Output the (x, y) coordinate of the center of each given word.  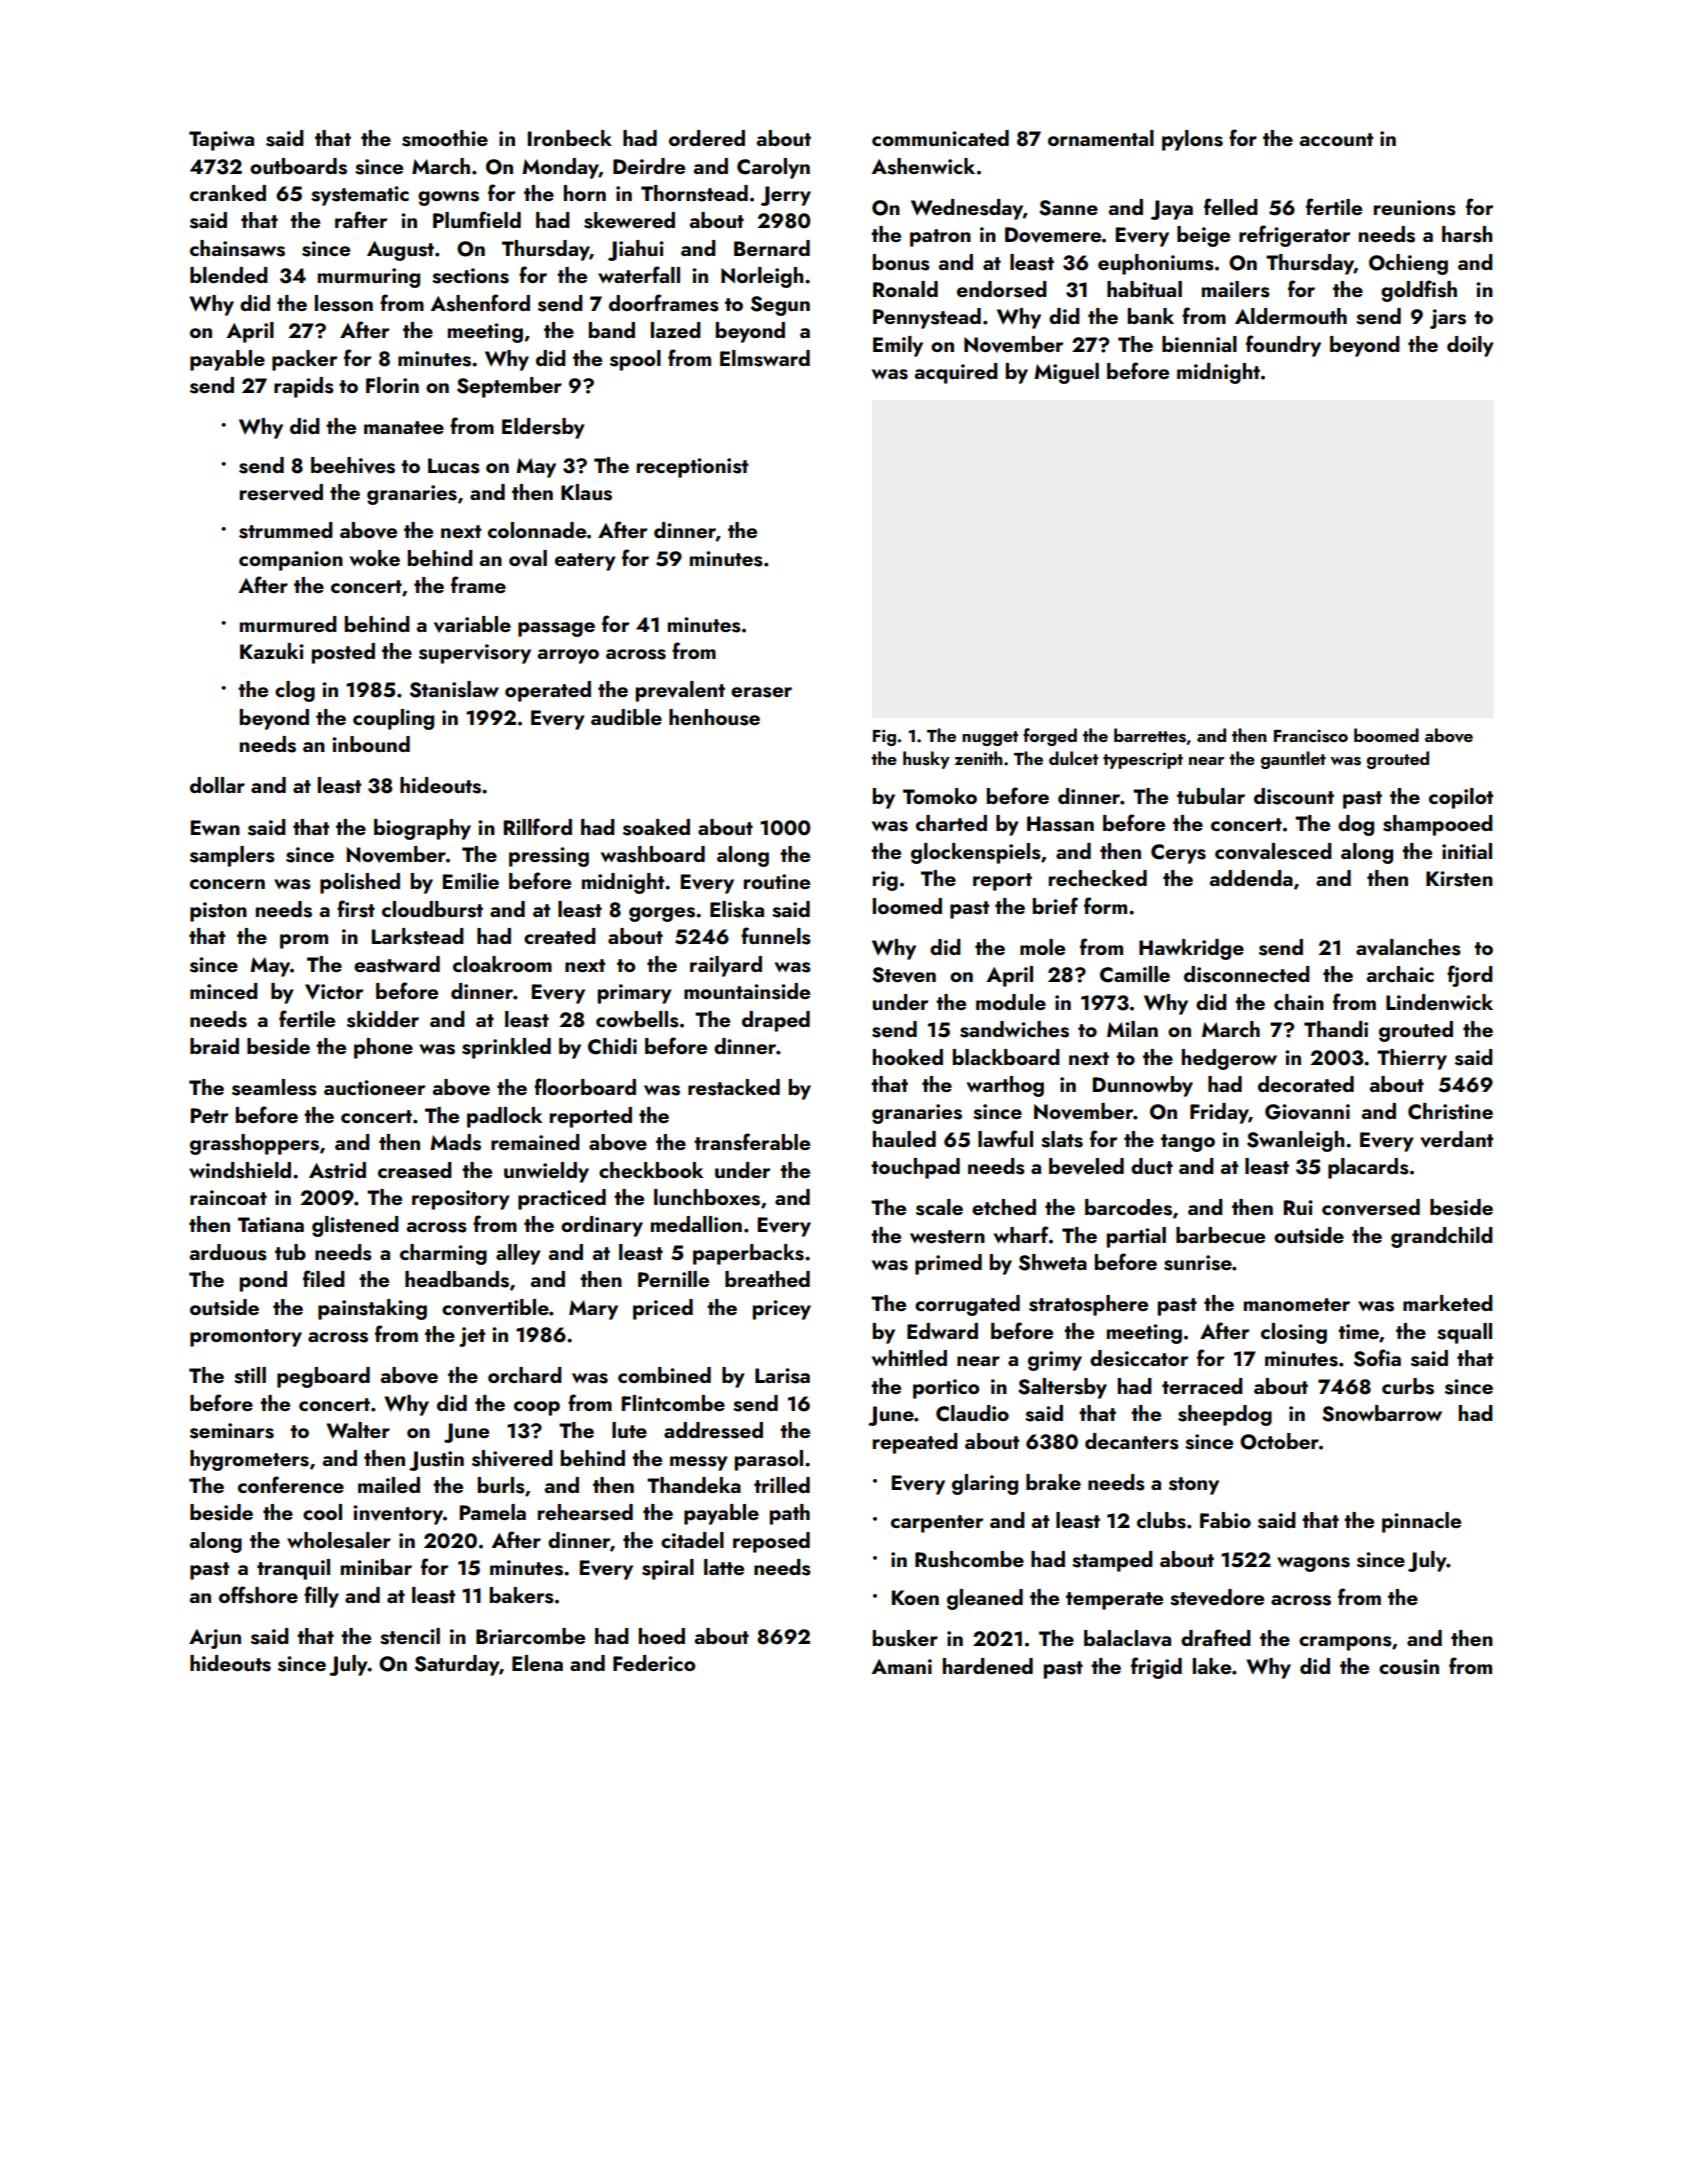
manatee (404, 427)
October (1279, 1441)
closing (1294, 1333)
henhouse (714, 717)
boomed (1386, 735)
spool (635, 360)
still (250, 1375)
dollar (217, 785)
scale (939, 1207)
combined (664, 1375)
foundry (1283, 346)
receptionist (692, 468)
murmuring (369, 278)
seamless (274, 1087)
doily (1470, 346)
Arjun (215, 1639)
